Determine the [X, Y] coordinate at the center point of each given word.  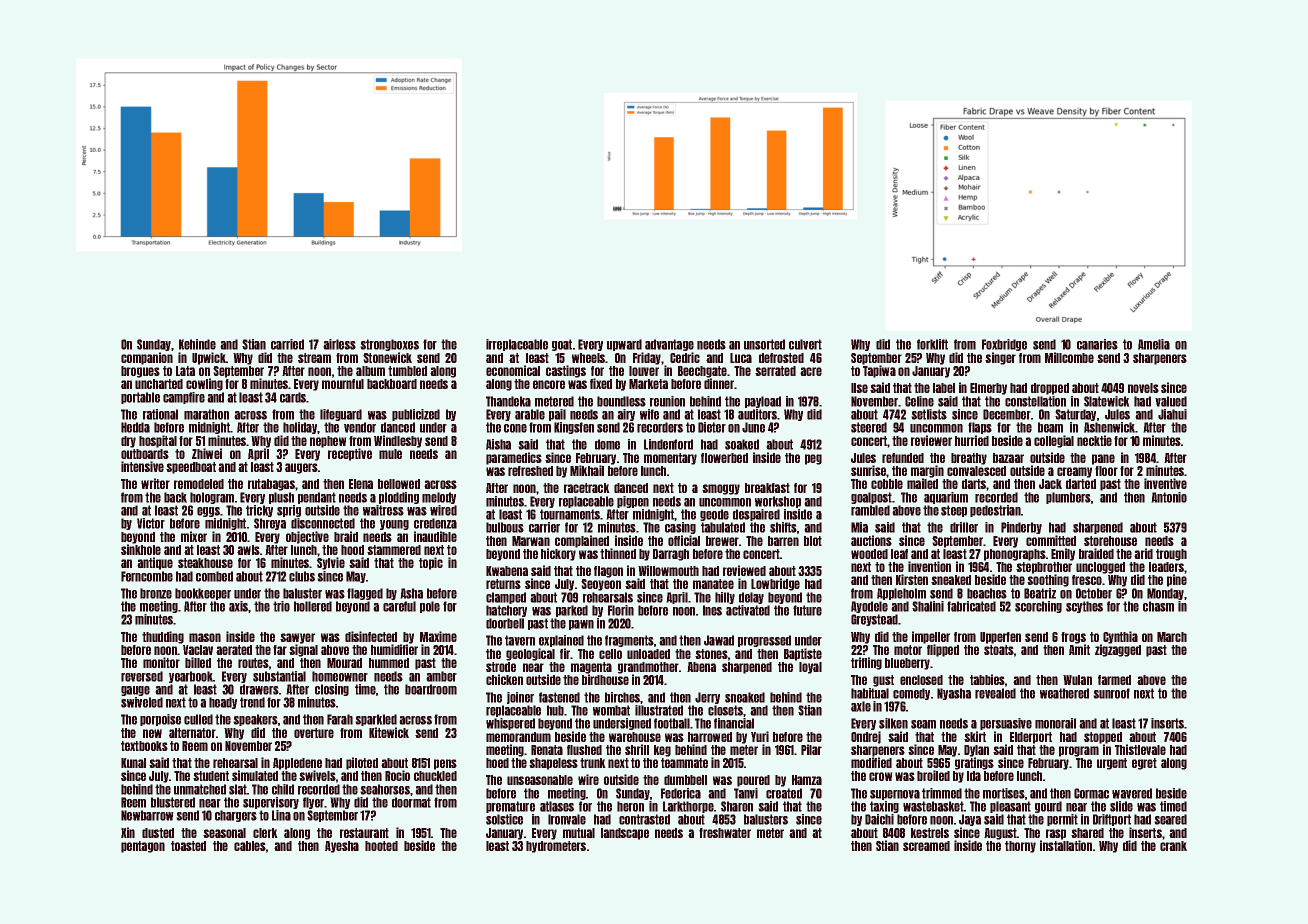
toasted [188, 846]
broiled [933, 775]
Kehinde [197, 344]
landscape [625, 834]
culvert [805, 344]
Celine [919, 401]
